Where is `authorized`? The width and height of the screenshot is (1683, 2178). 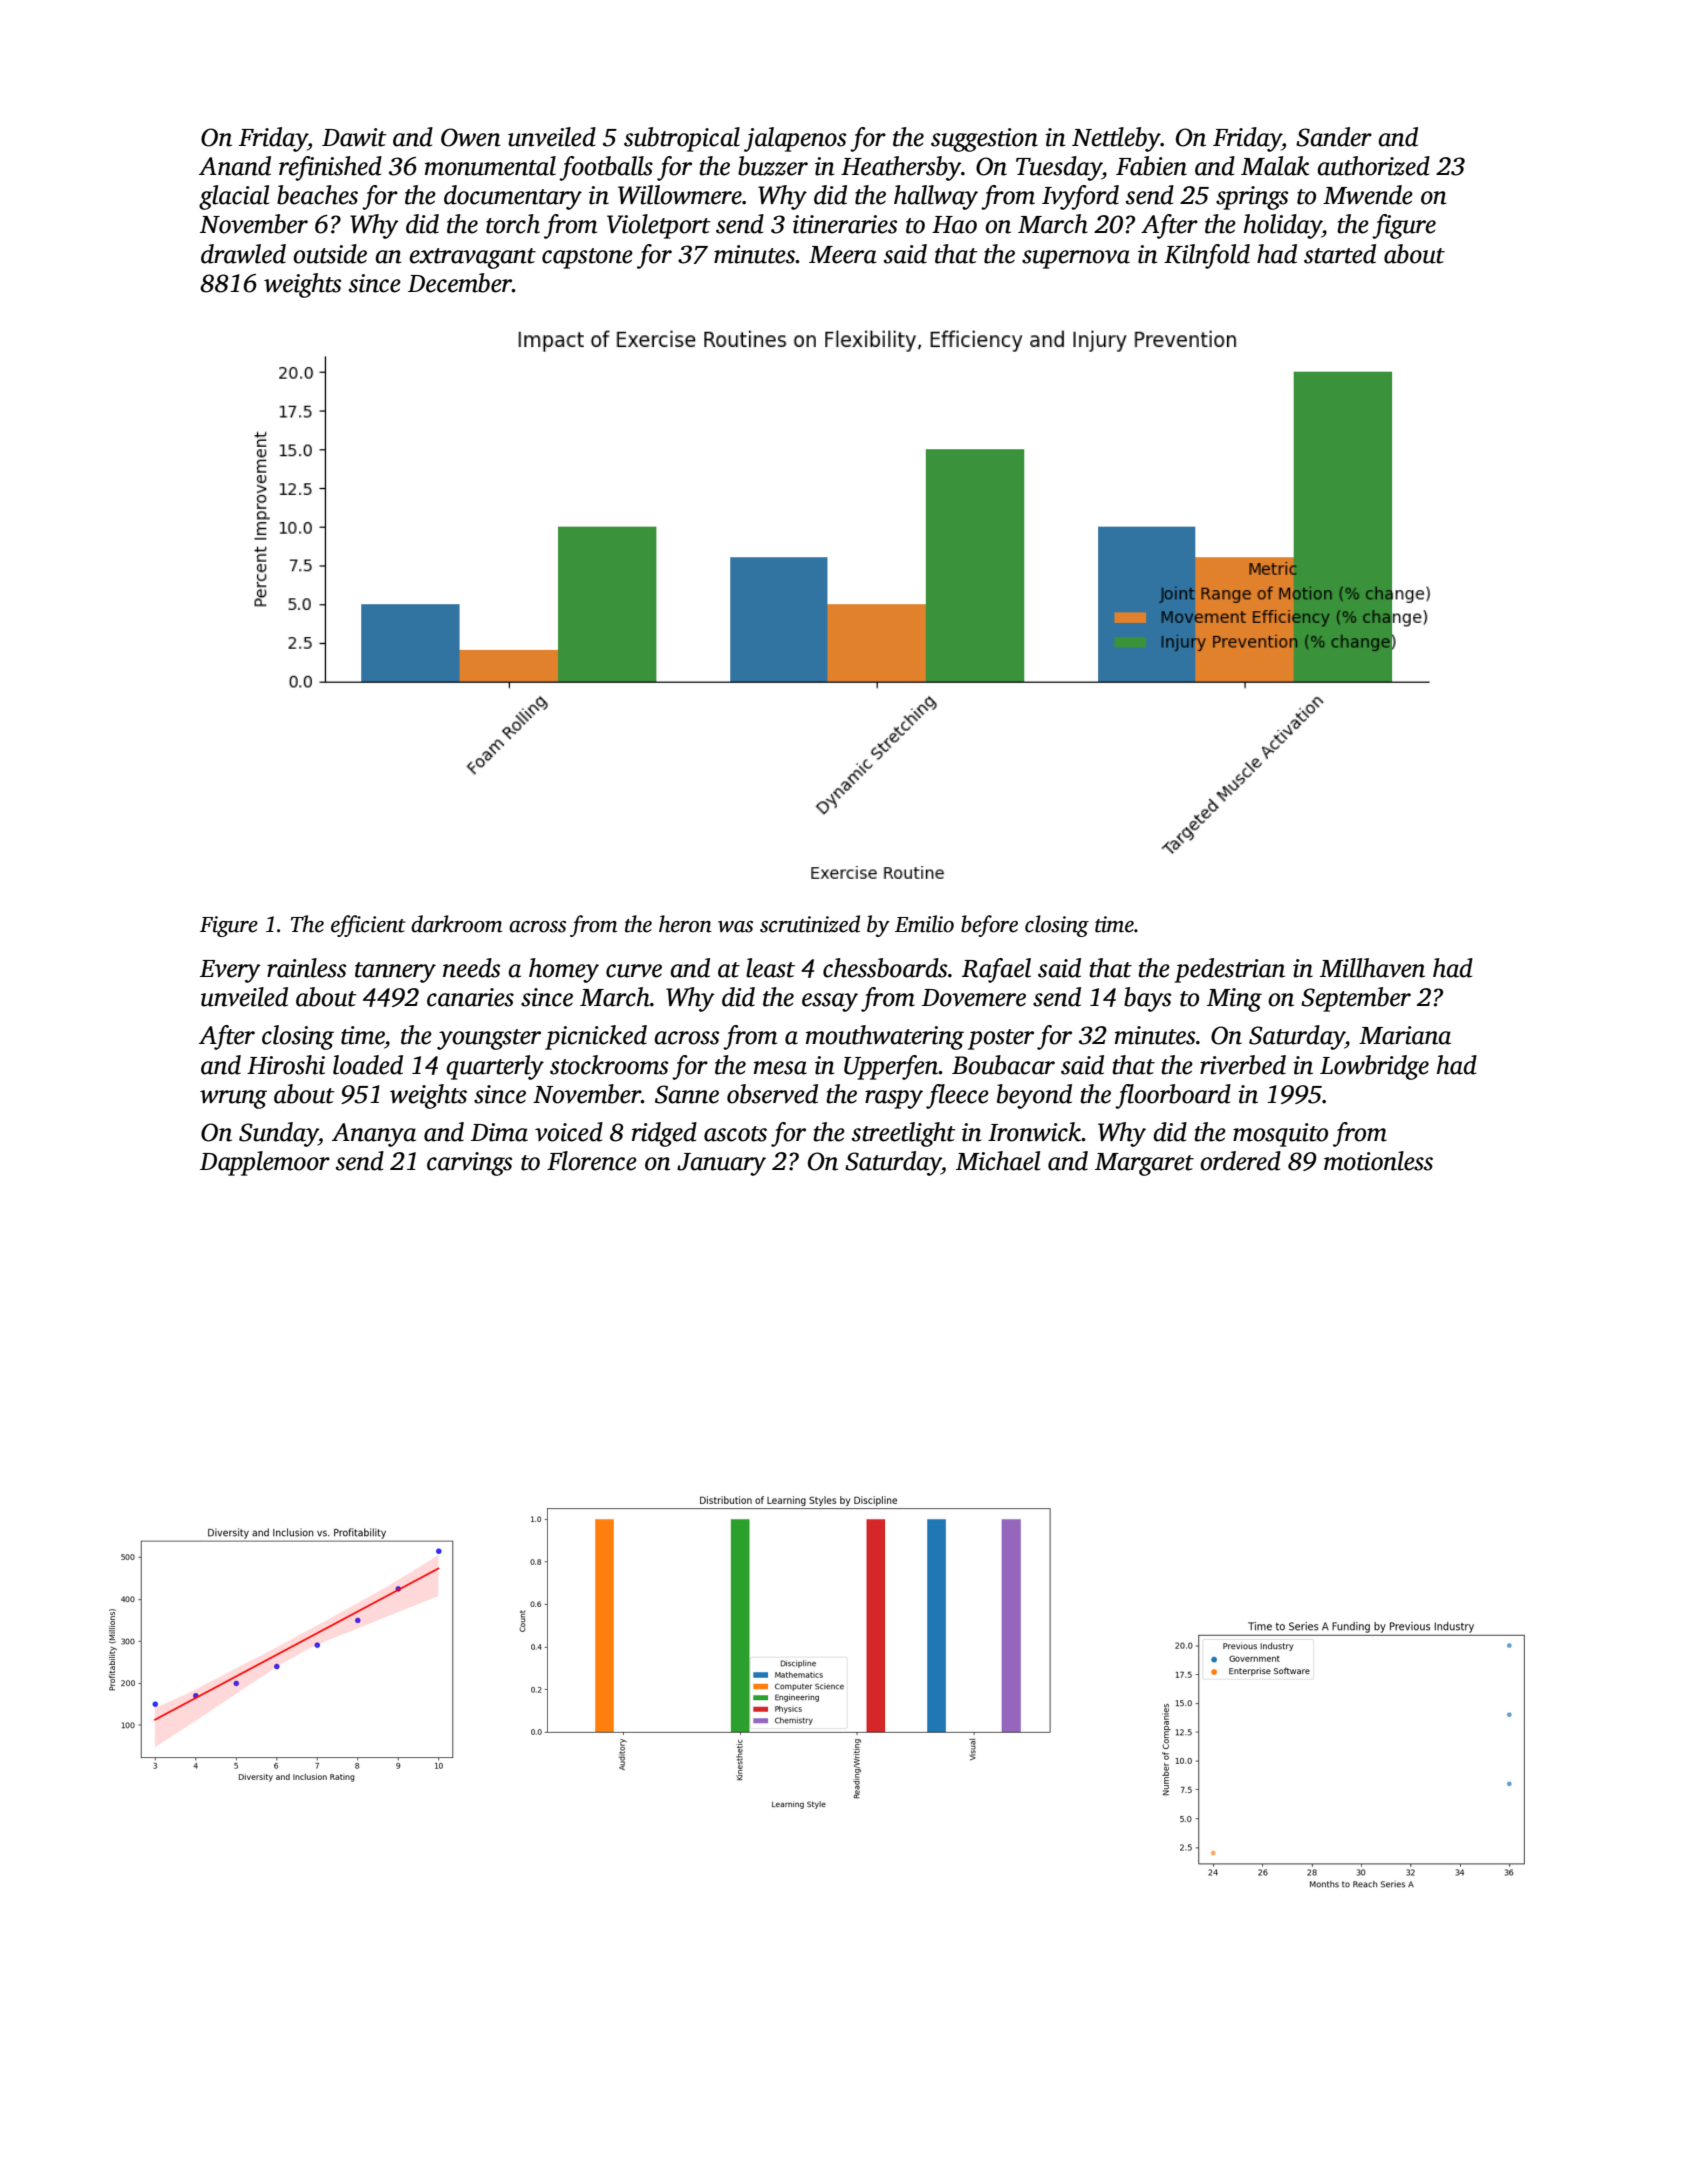
authorized is located at coordinates (1373, 166).
